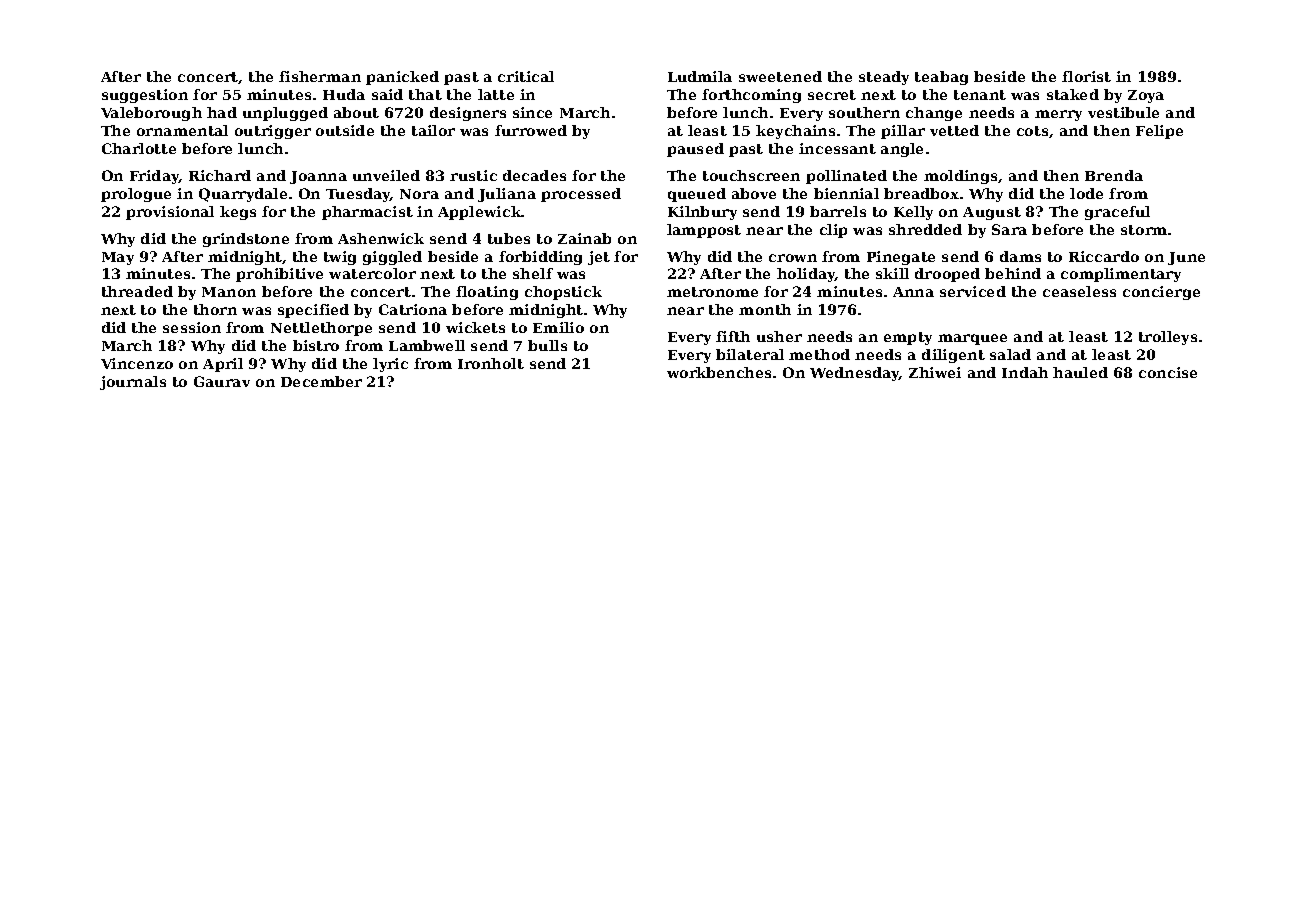 The image size is (1308, 924). I want to click on workbenches, so click(719, 372).
